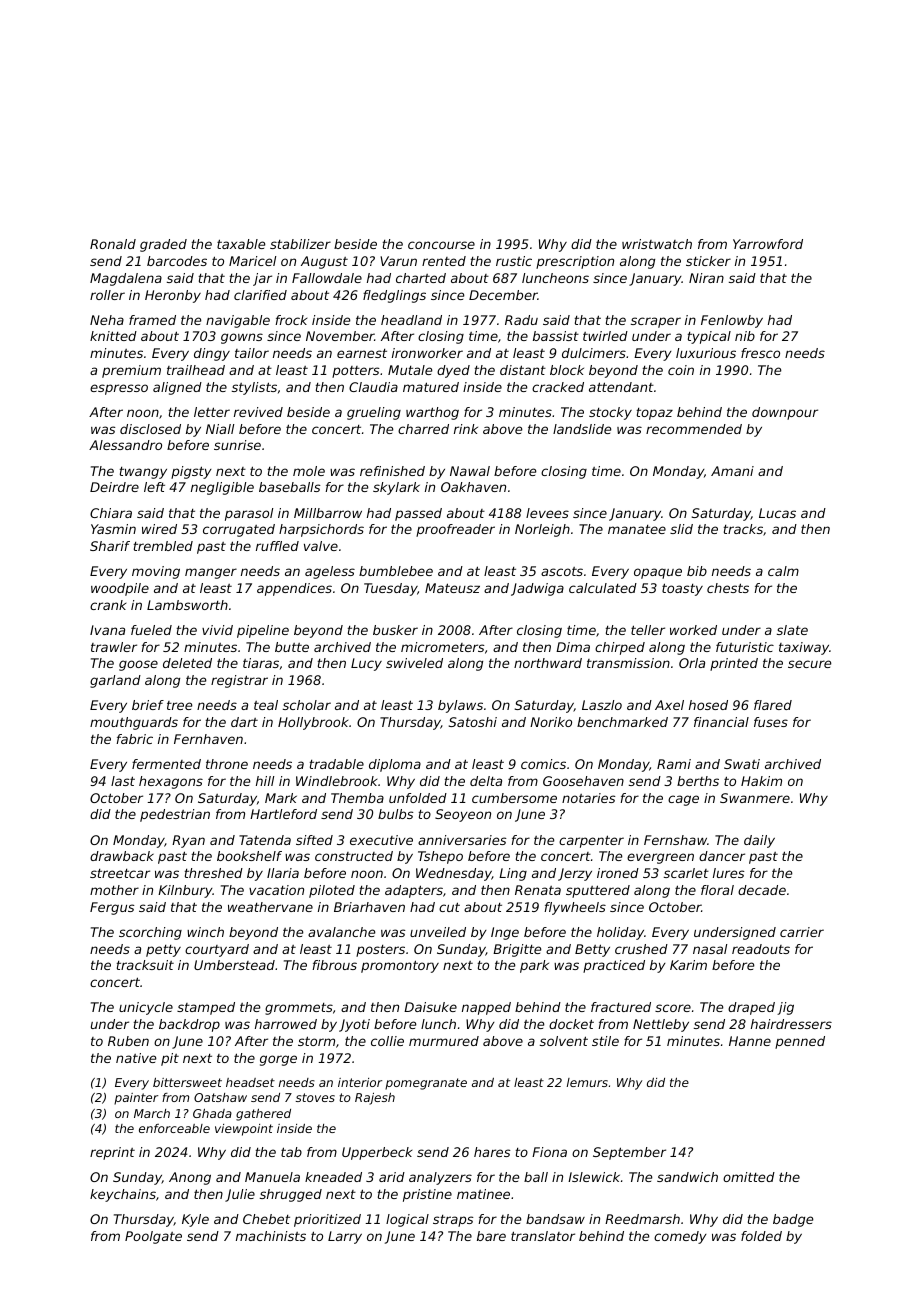 The width and height of the image is (924, 1308). I want to click on wristwatch, so click(657, 244).
